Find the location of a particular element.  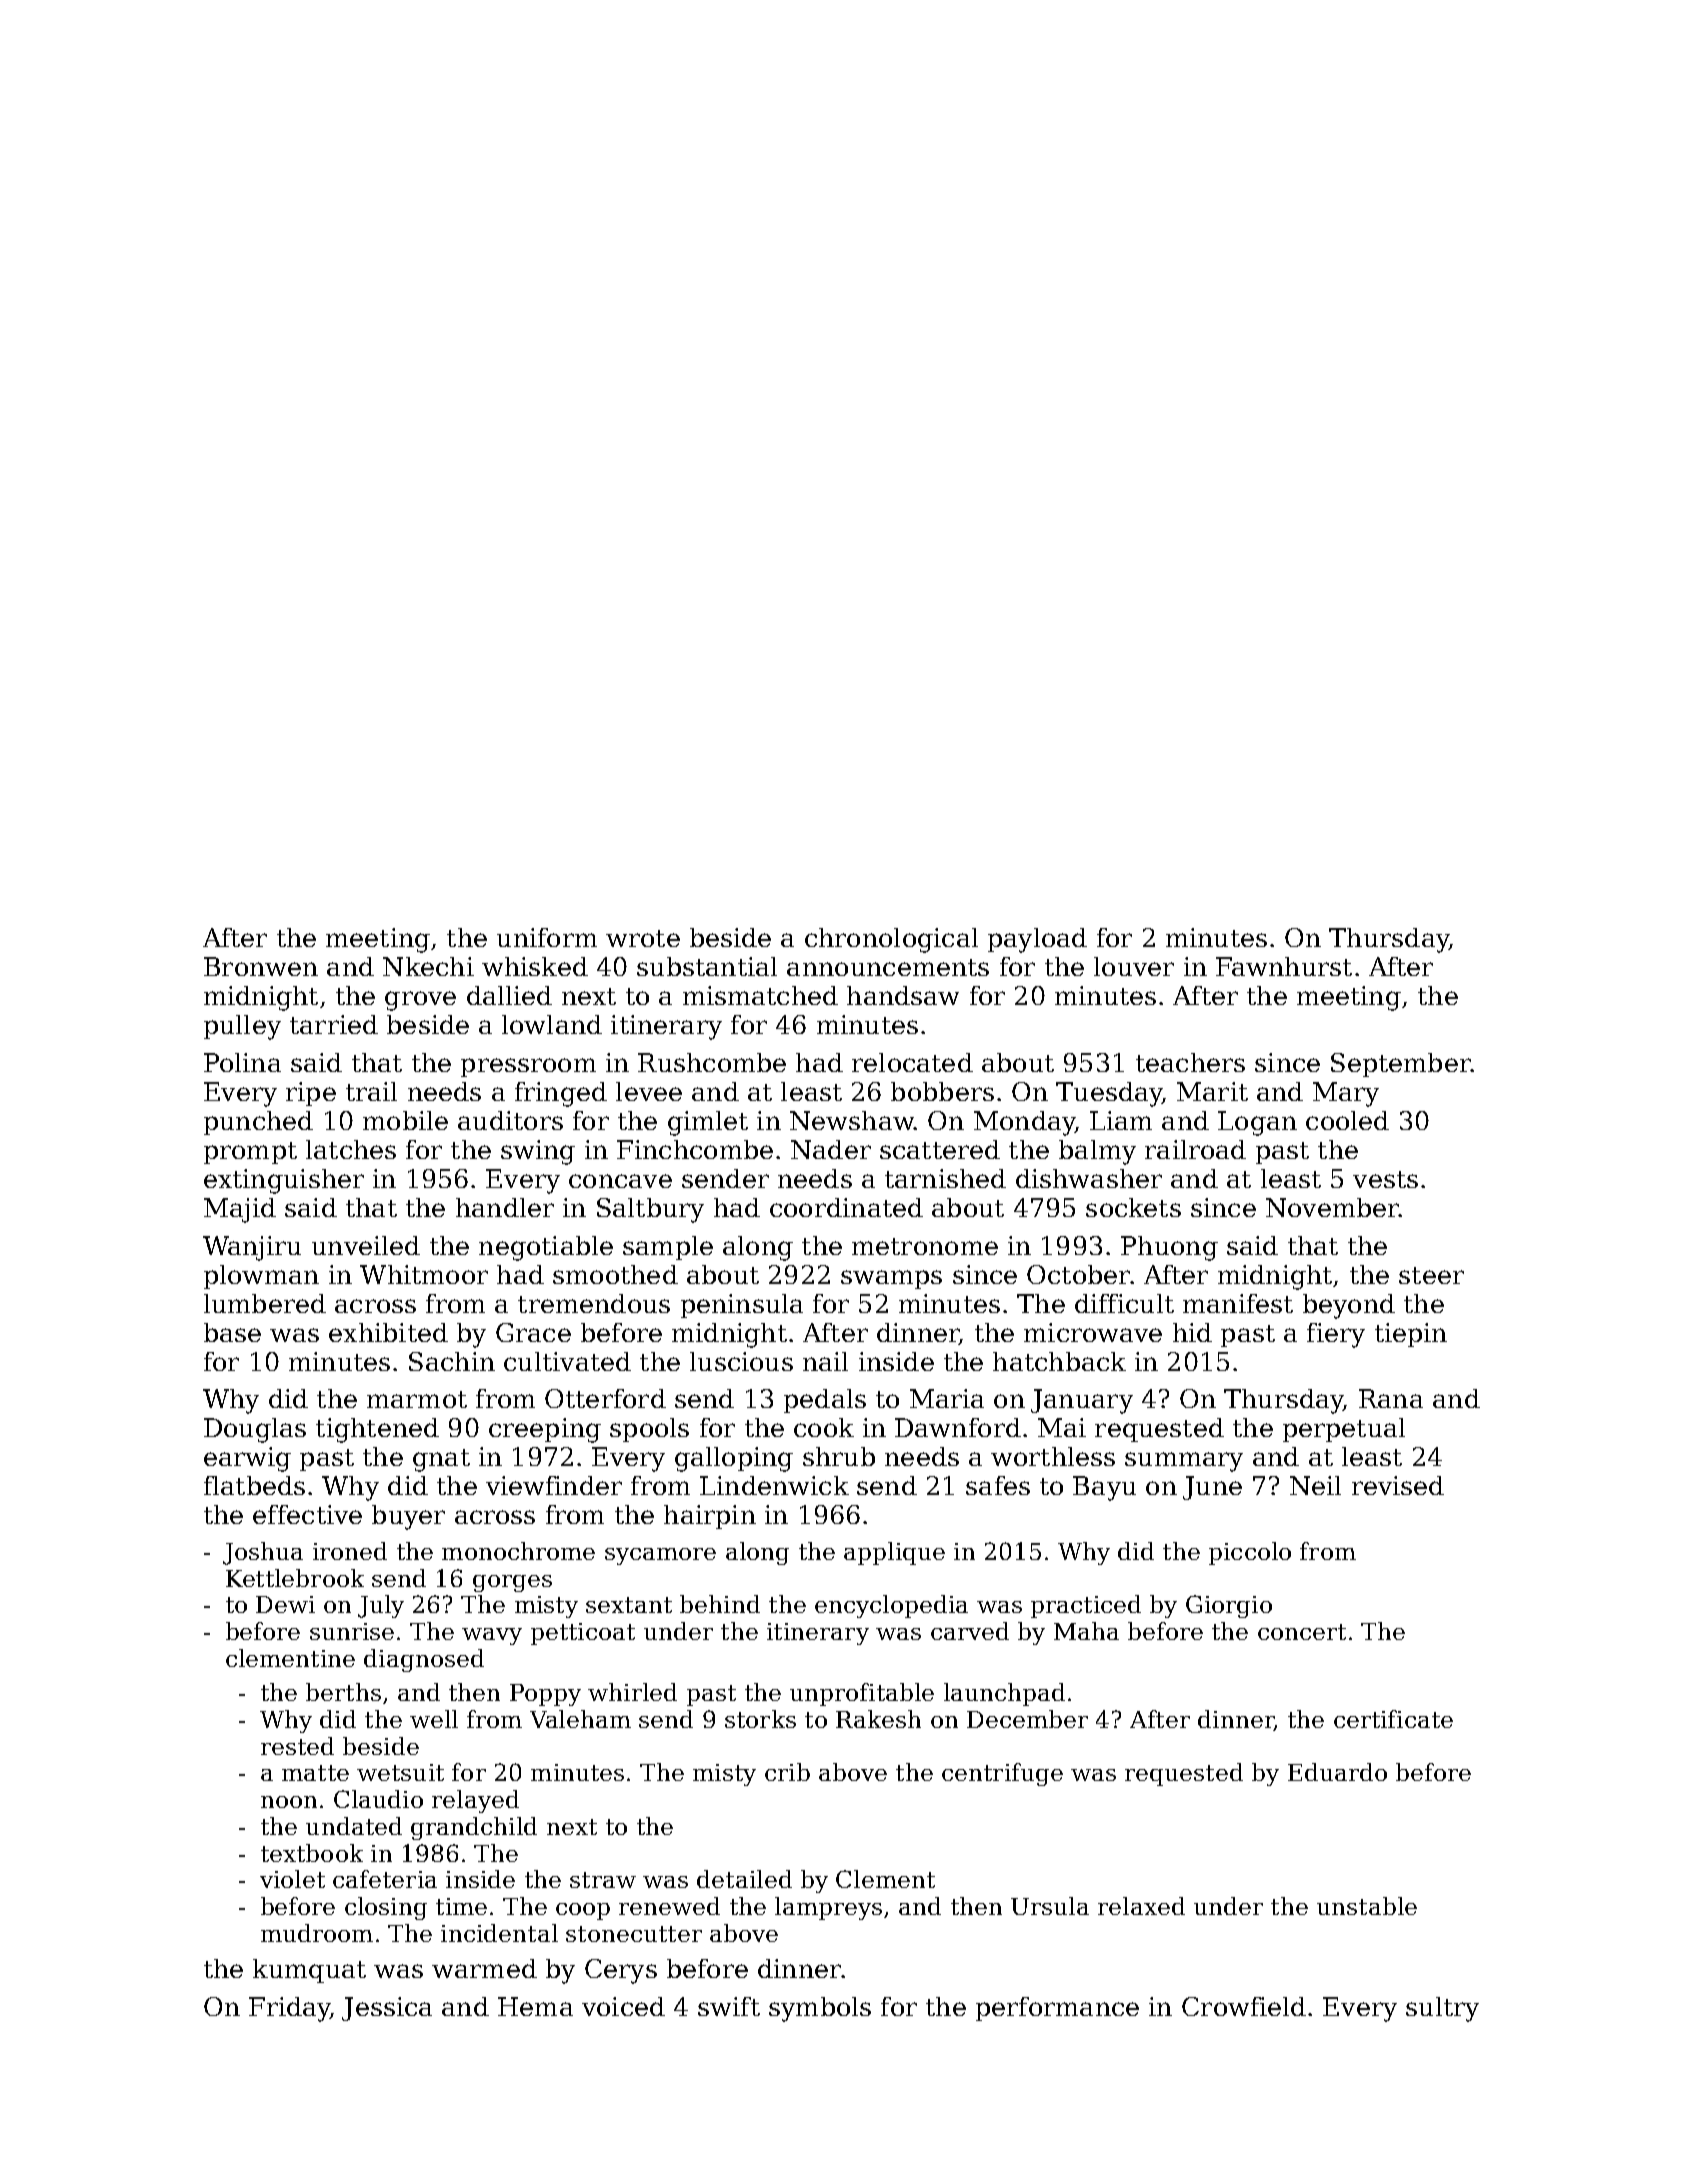

lampreys is located at coordinates (828, 1908).
